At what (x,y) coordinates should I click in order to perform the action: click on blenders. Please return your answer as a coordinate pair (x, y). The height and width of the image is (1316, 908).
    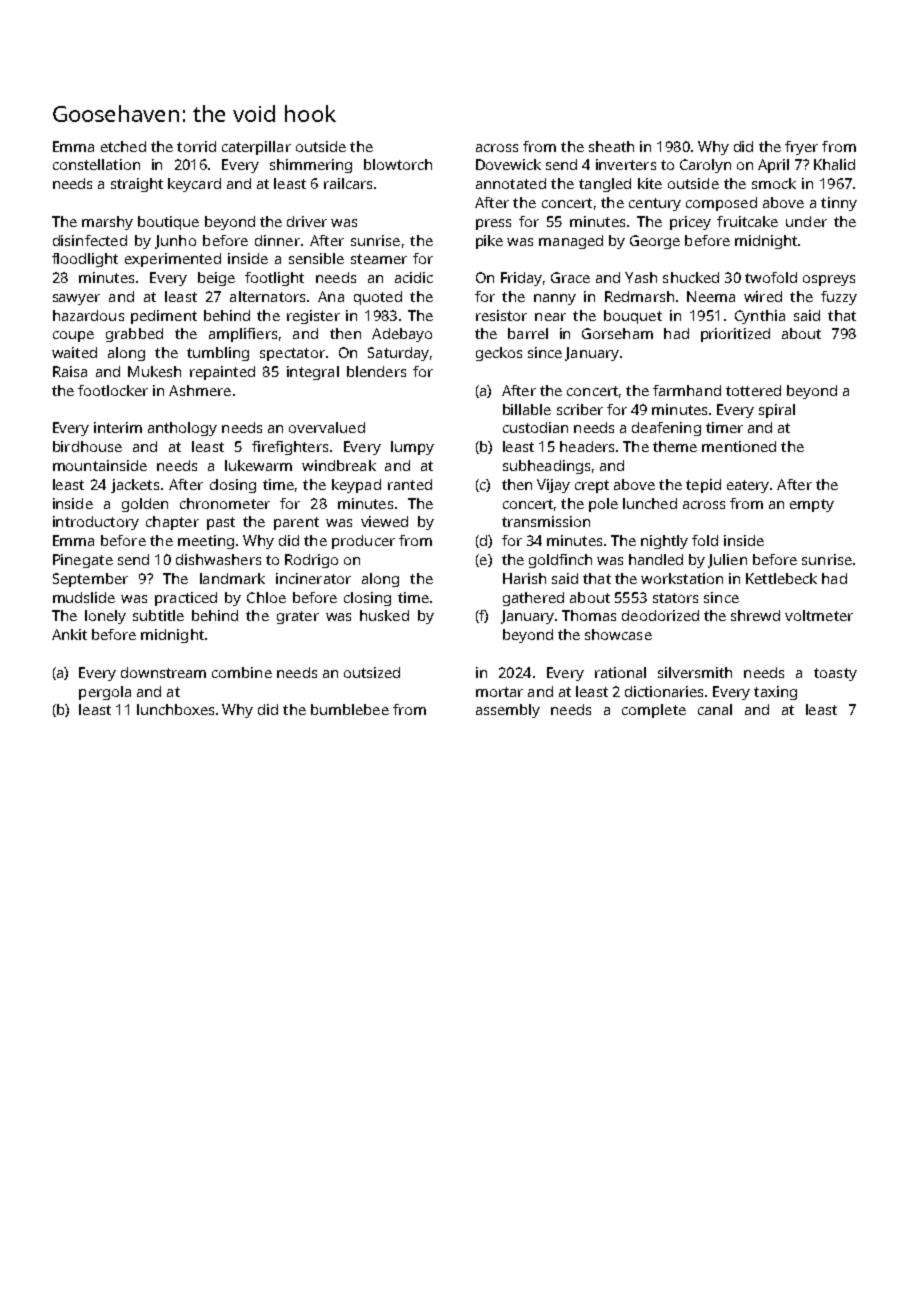
    Looking at the image, I should click on (376, 371).
